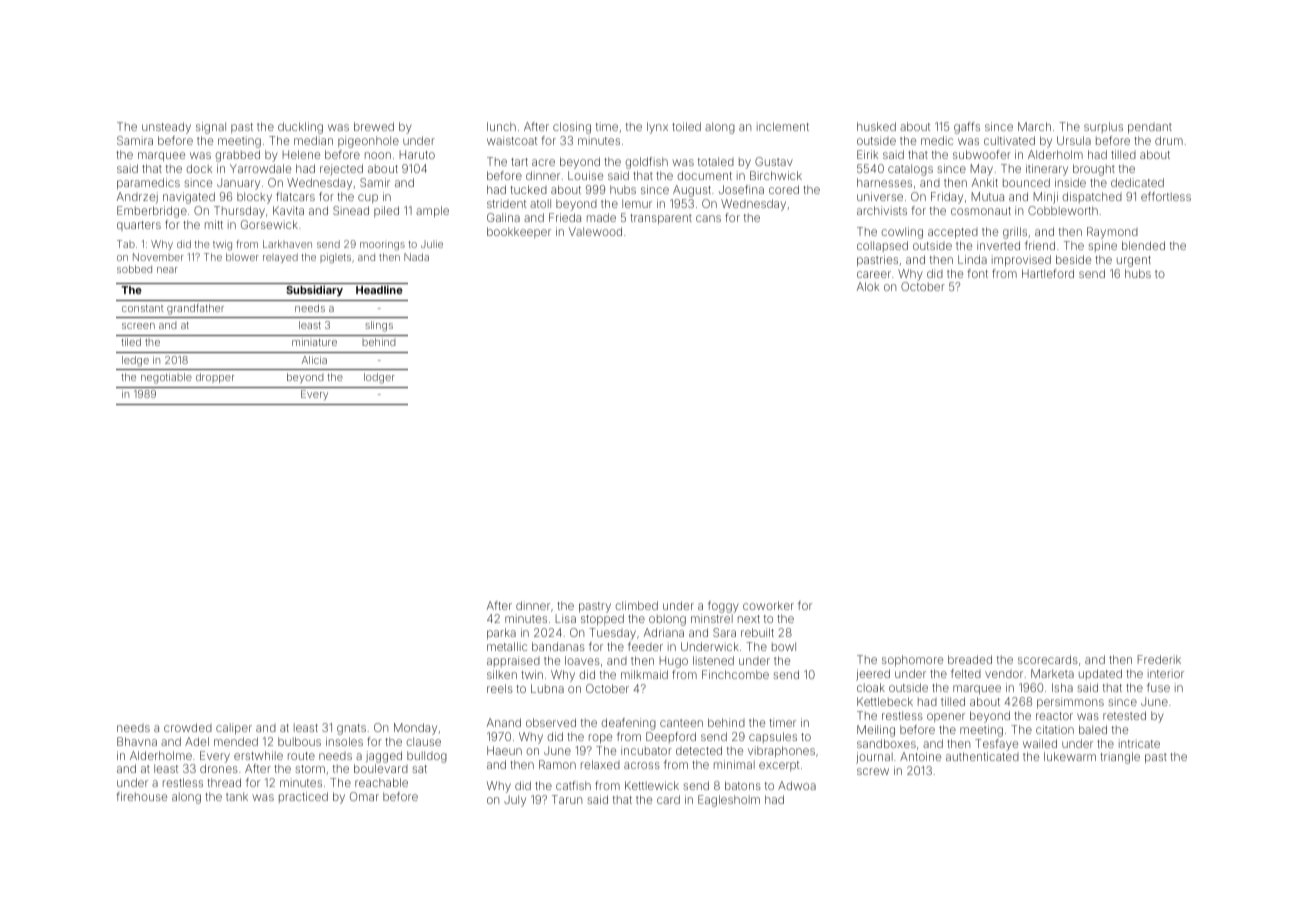 This screenshot has width=1308, height=924. What do you see at coordinates (657, 128) in the screenshot?
I see `lynx` at bounding box center [657, 128].
